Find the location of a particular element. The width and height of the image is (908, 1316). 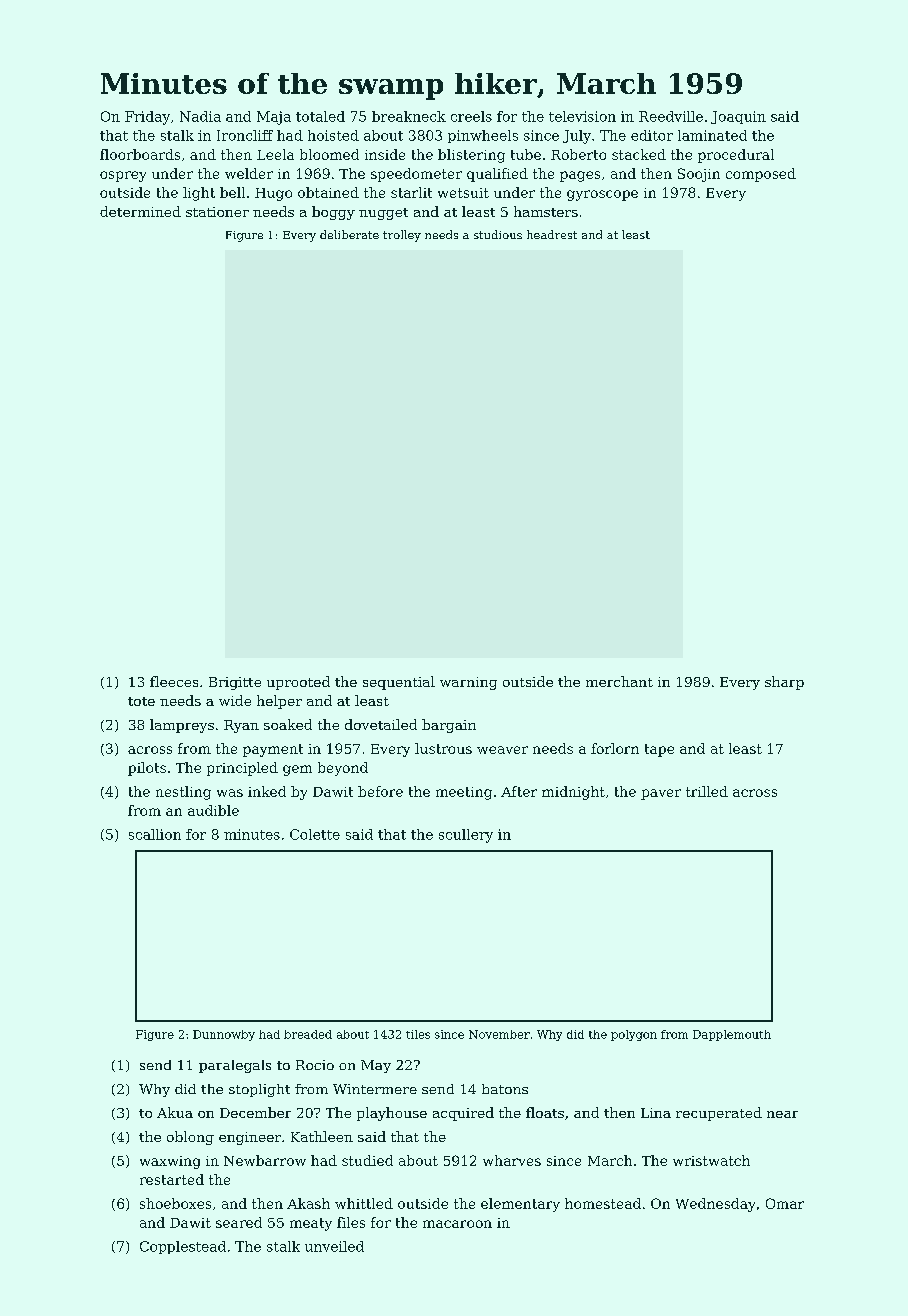

warning is located at coordinates (468, 683).
